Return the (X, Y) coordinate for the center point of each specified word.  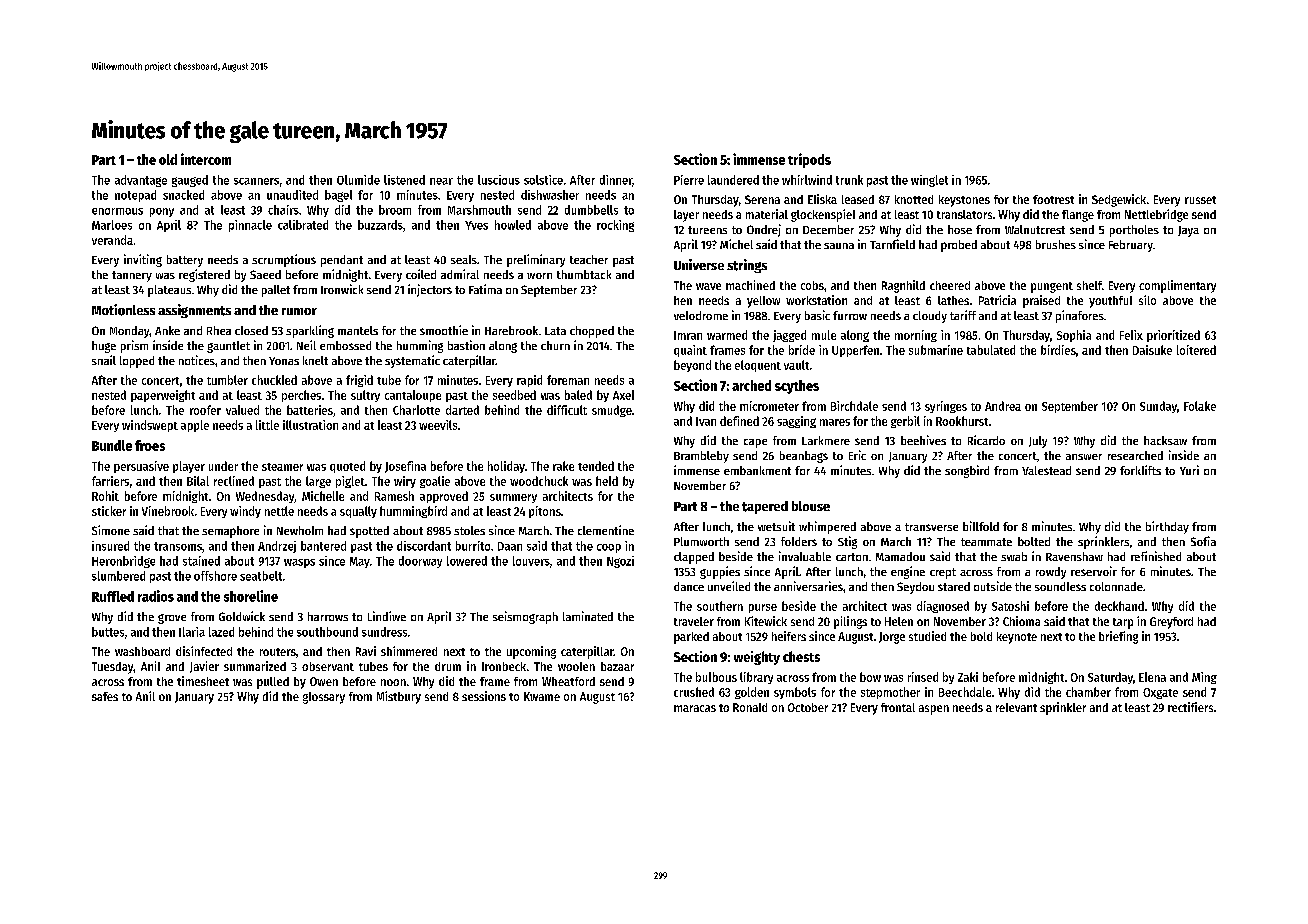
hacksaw (1165, 440)
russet (1200, 200)
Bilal (198, 481)
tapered (765, 507)
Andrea (1003, 406)
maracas (695, 708)
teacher (589, 259)
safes (105, 696)
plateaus (169, 291)
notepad (135, 196)
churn (555, 345)
